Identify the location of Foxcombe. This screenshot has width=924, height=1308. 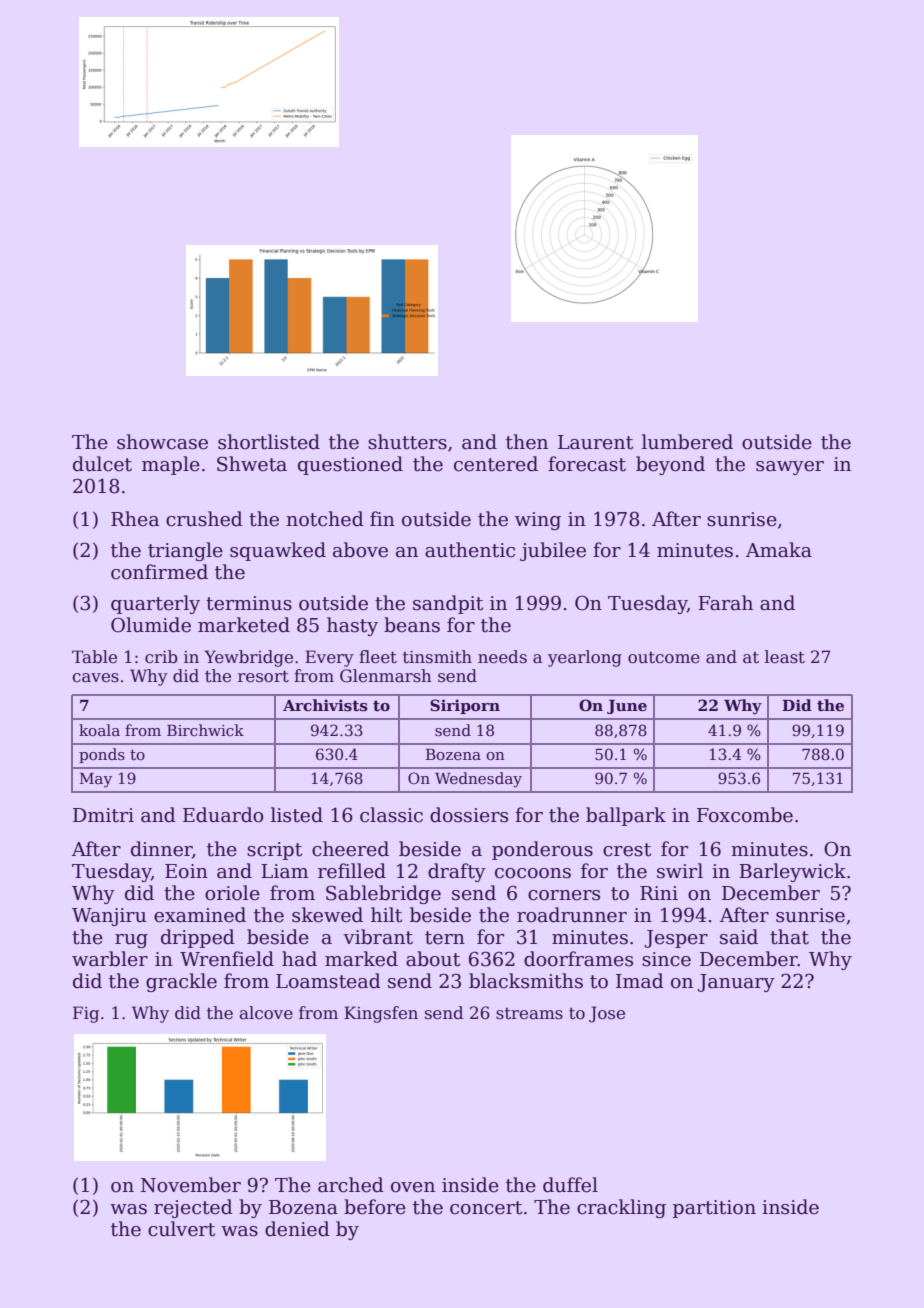
(745, 815).
